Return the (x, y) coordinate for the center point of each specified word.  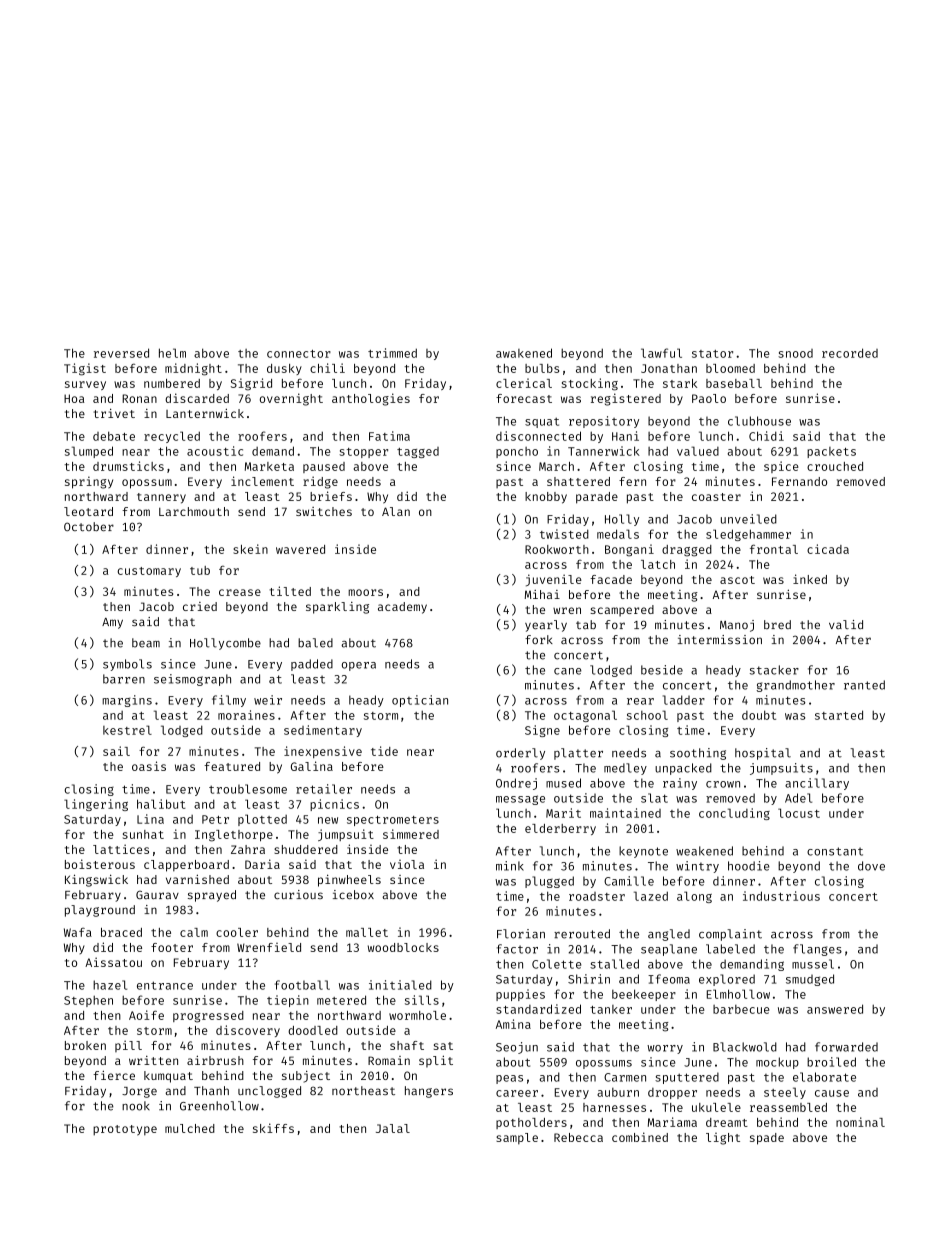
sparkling (337, 608)
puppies (520, 995)
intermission (720, 639)
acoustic (215, 451)
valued (698, 451)
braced (121, 932)
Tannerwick (604, 451)
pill (128, 1046)
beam (146, 643)
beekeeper (644, 995)
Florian (521, 934)
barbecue (741, 1009)
